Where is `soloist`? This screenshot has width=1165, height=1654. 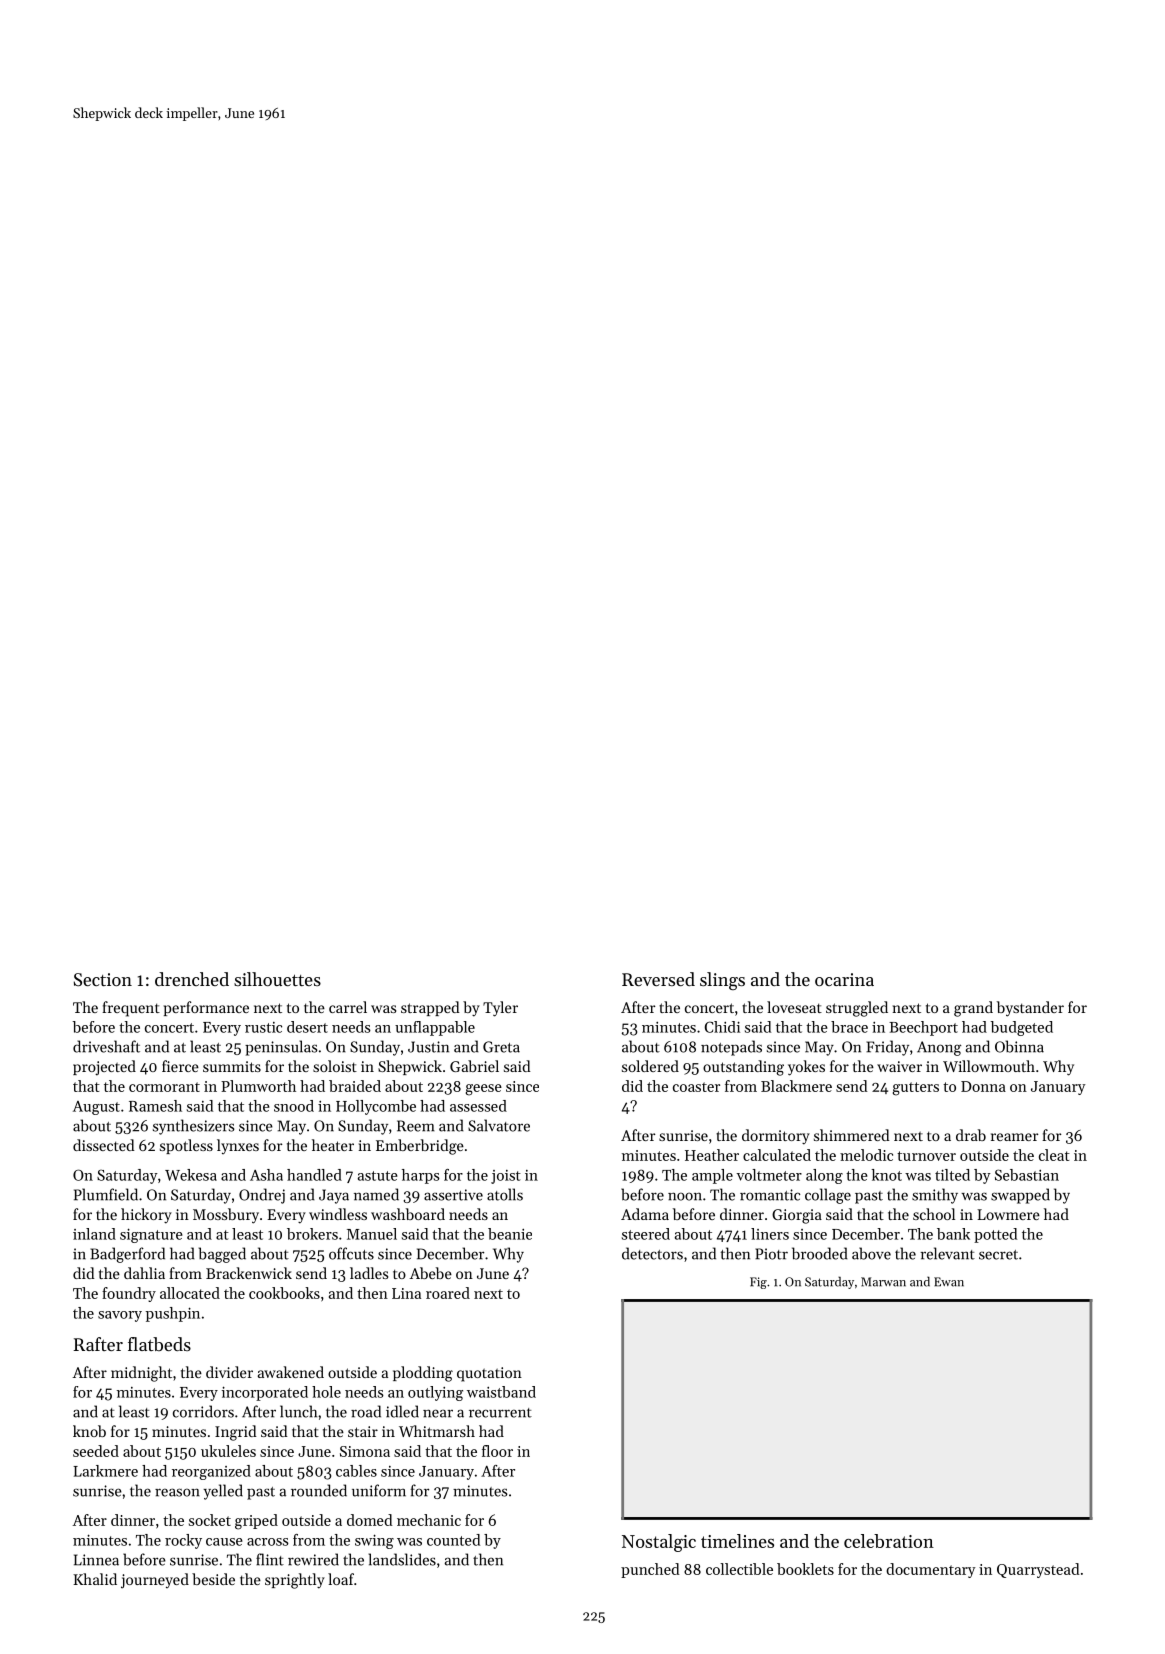 soloist is located at coordinates (335, 1066).
